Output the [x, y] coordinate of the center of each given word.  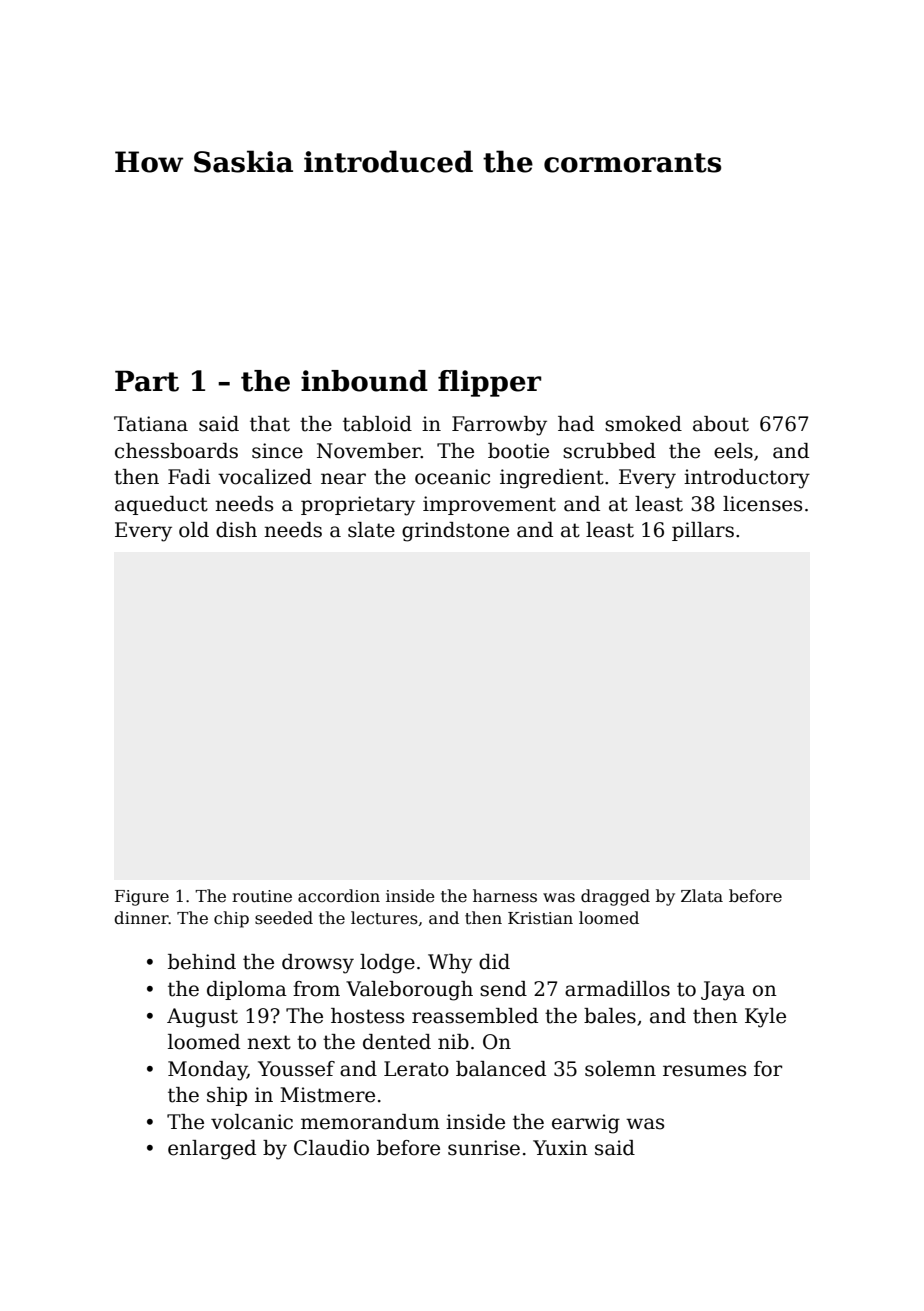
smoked [643, 424]
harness [505, 896]
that [270, 424]
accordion [339, 896]
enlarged [212, 1150]
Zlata [702, 895]
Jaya [723, 991]
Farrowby [499, 426]
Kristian [540, 918]
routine [262, 896]
